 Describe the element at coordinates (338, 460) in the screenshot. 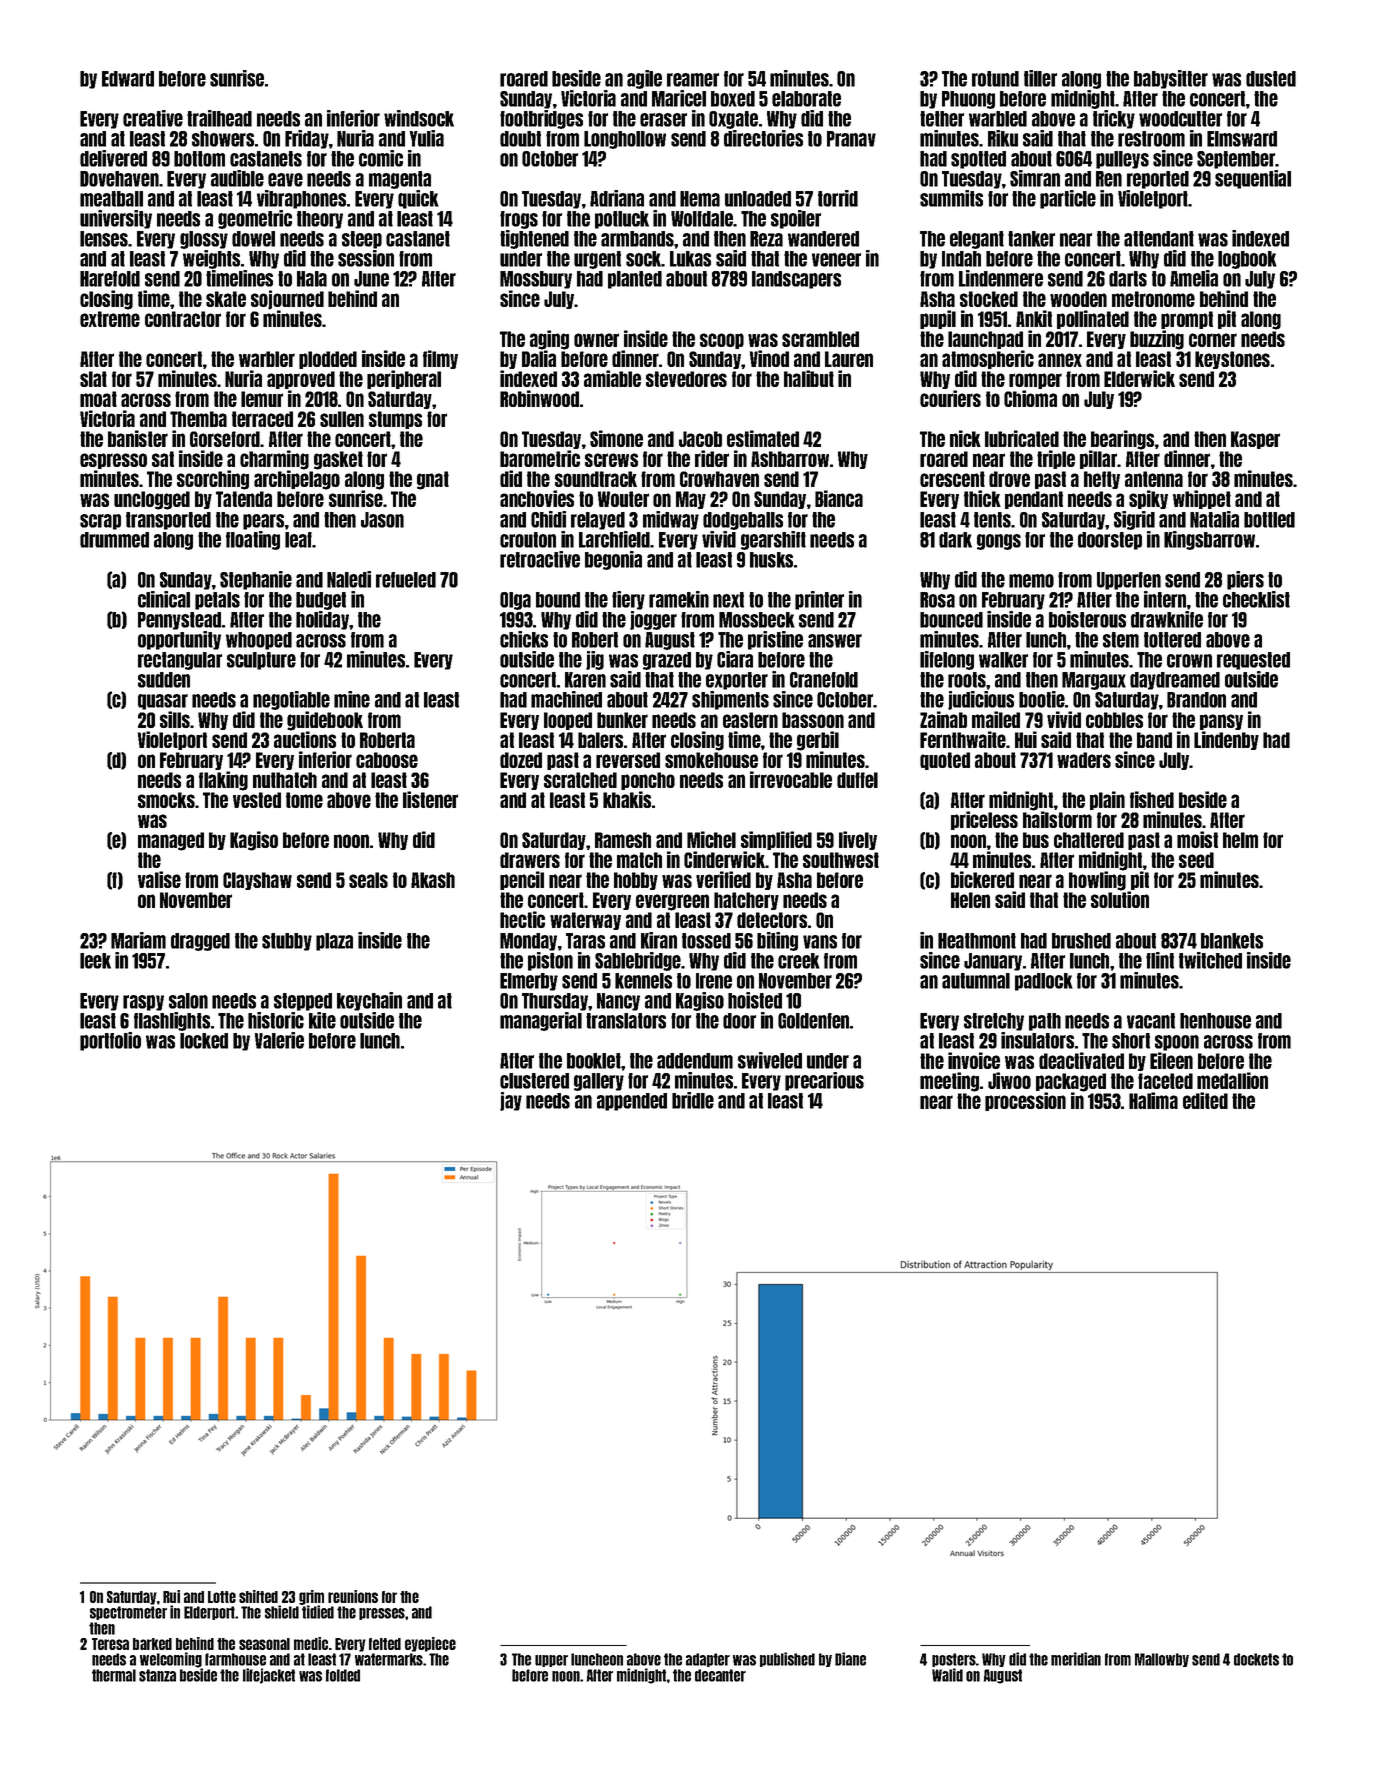

I see `gasket` at that location.
